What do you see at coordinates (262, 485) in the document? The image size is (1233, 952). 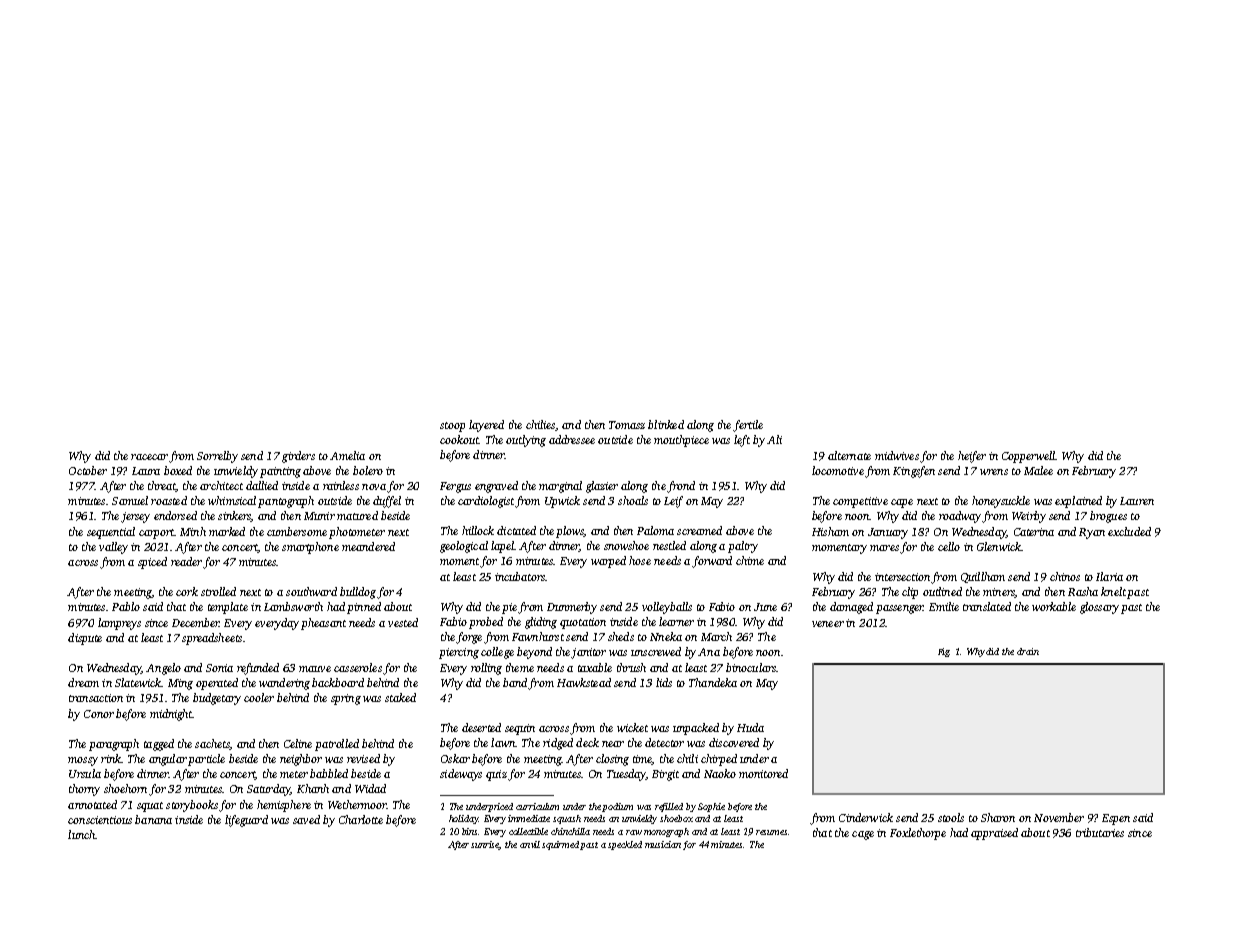 I see `dallied` at bounding box center [262, 485].
